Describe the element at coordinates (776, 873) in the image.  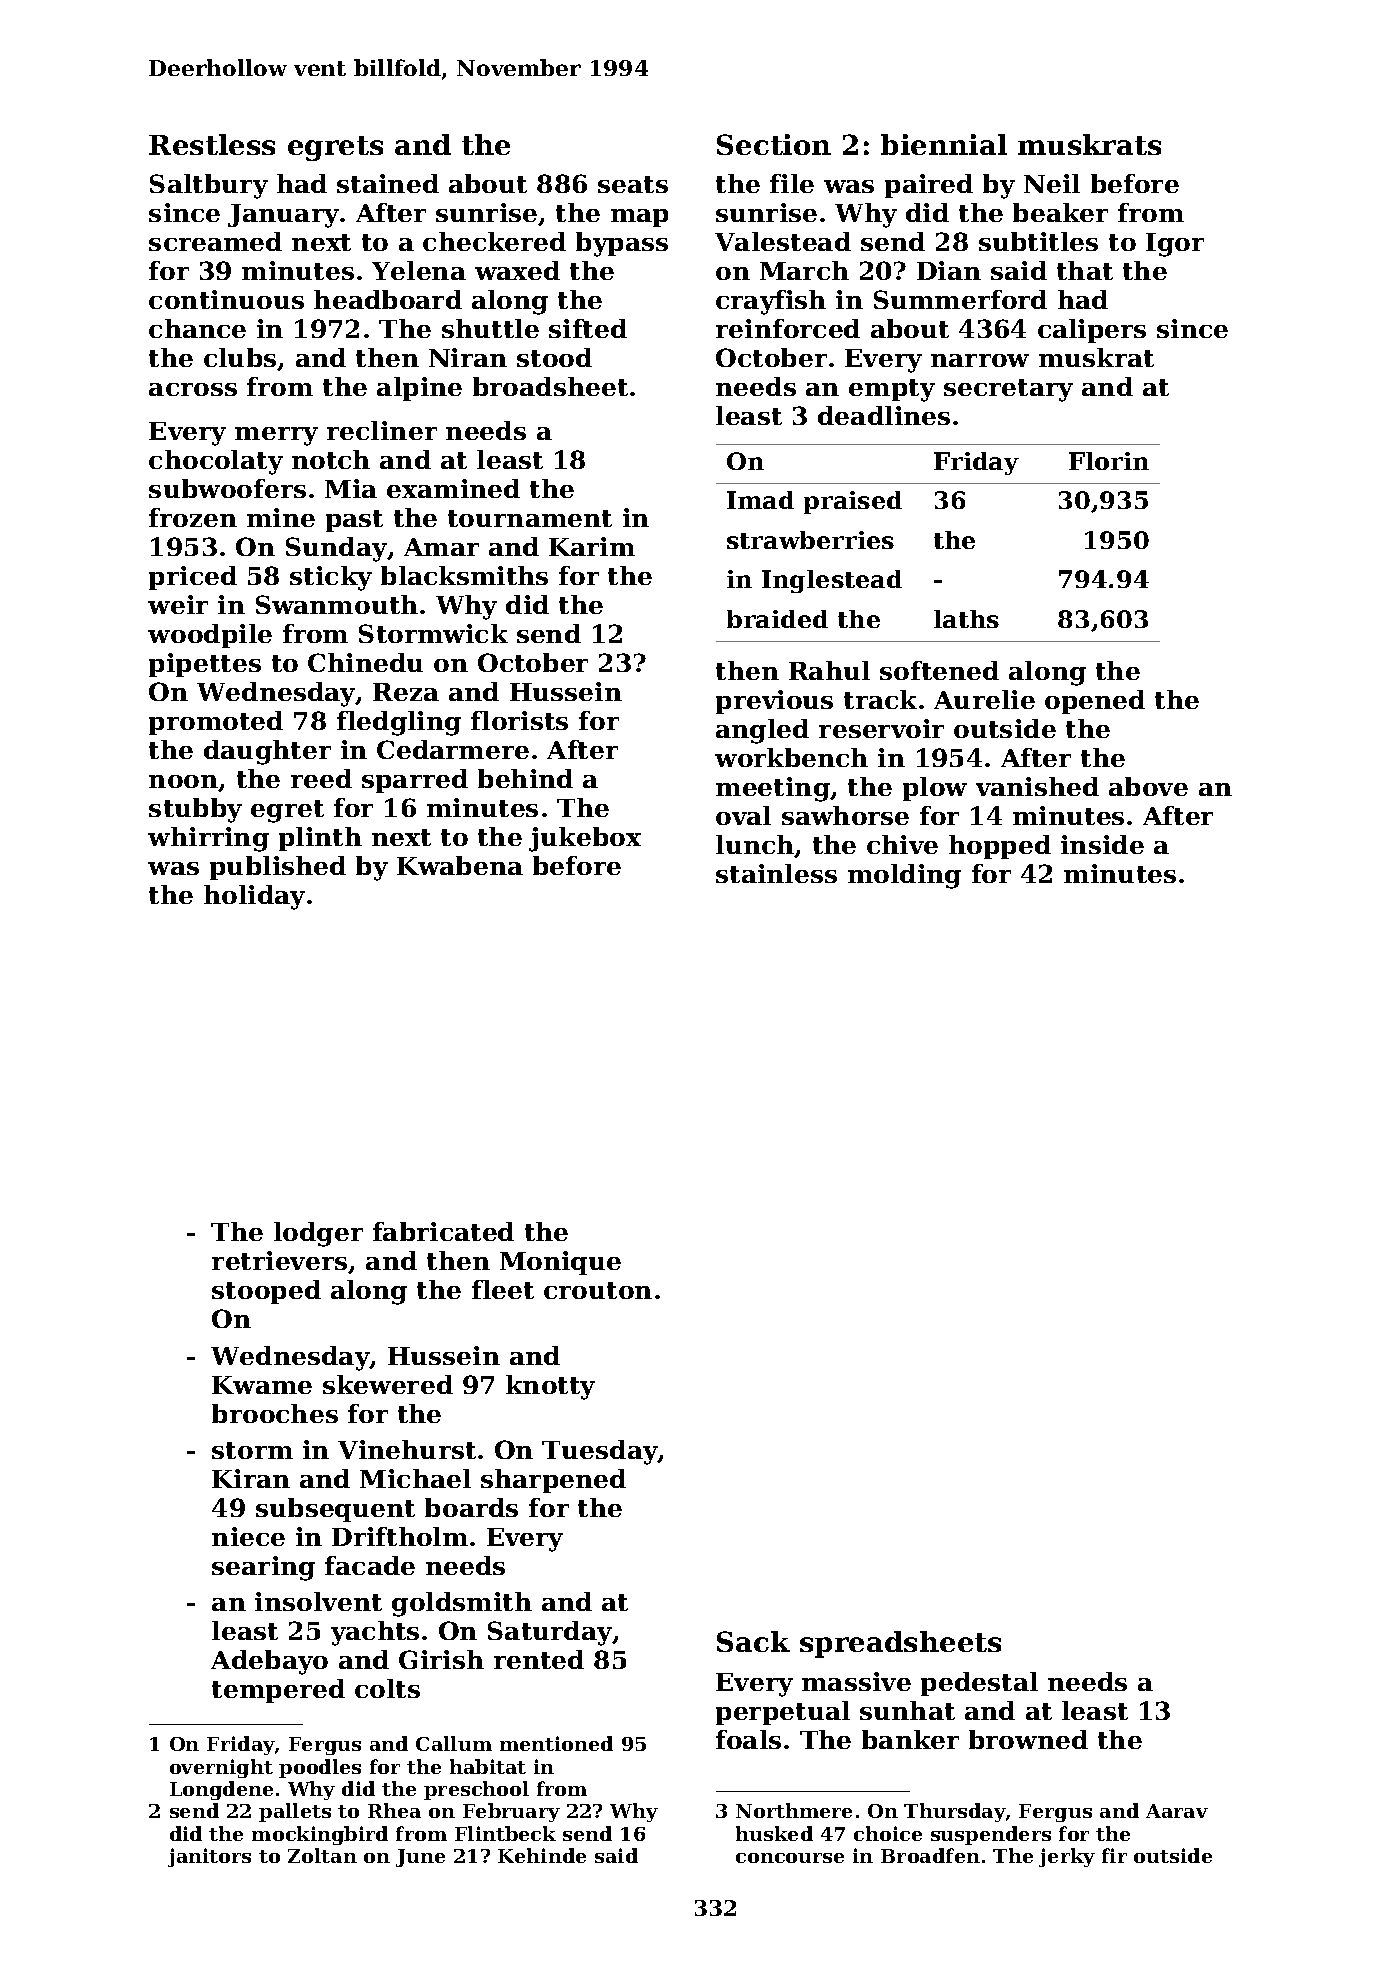
I see `stainless` at that location.
